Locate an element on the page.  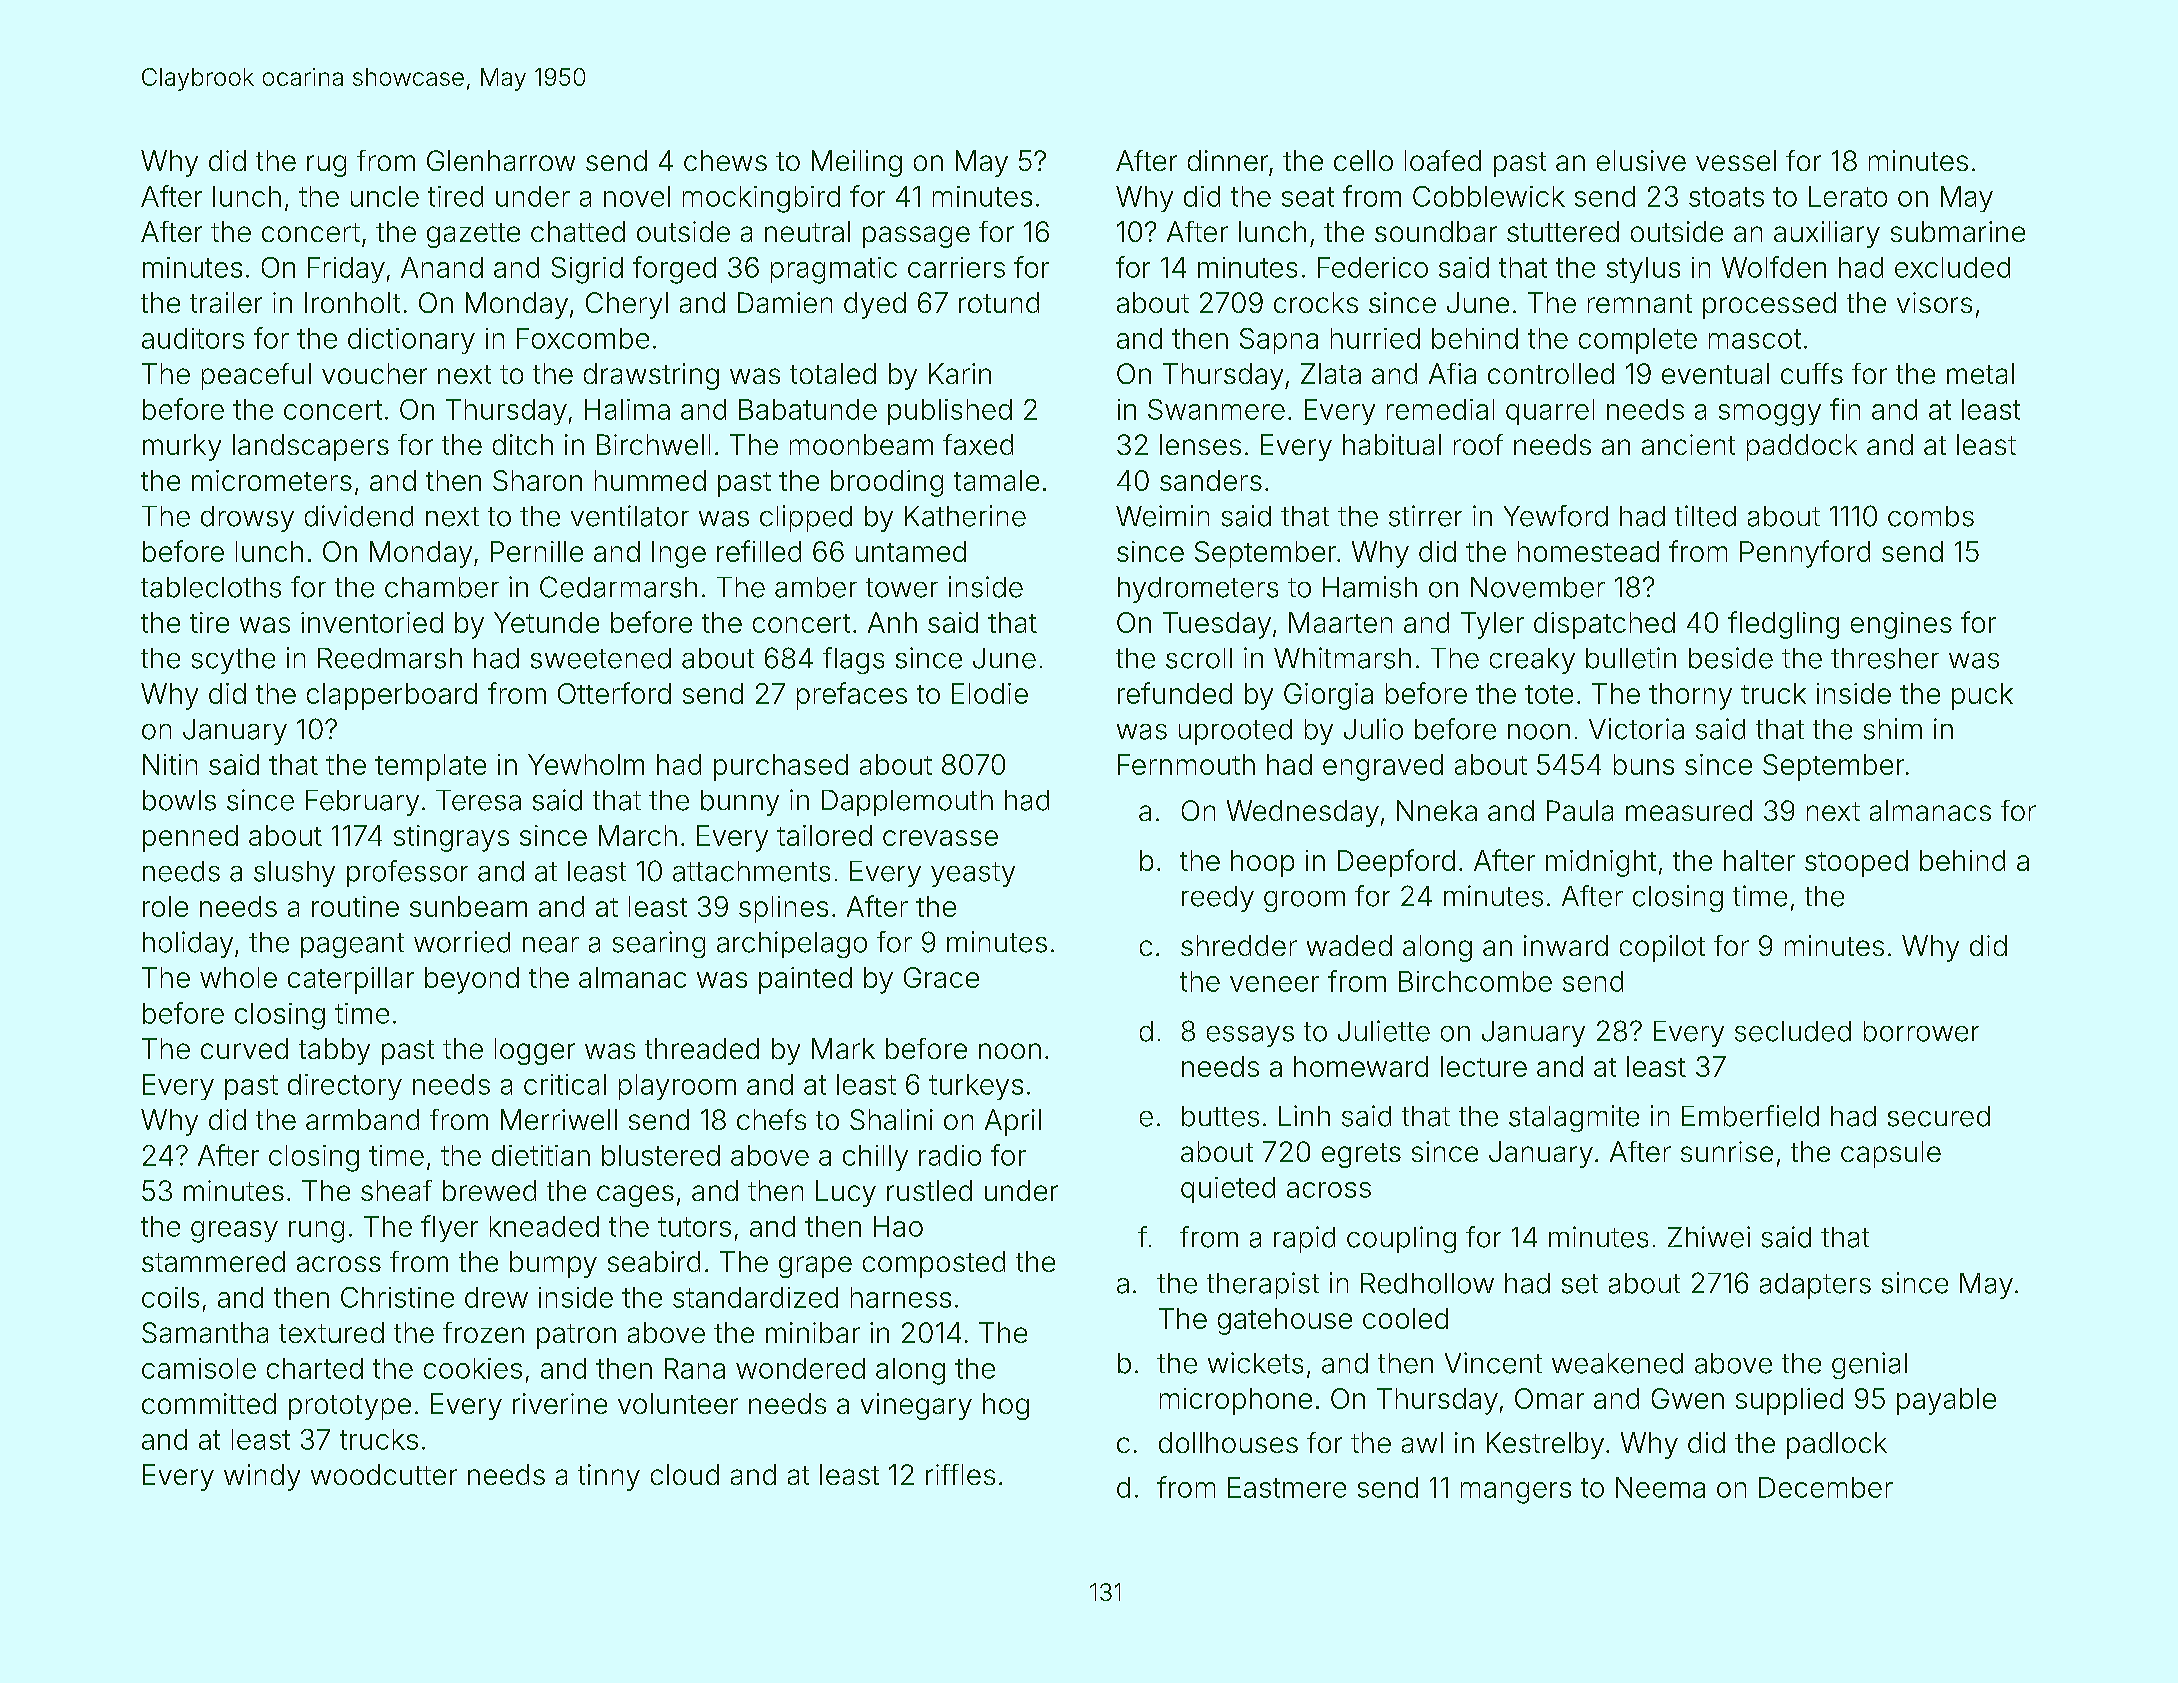
Shalini is located at coordinates (891, 1119).
